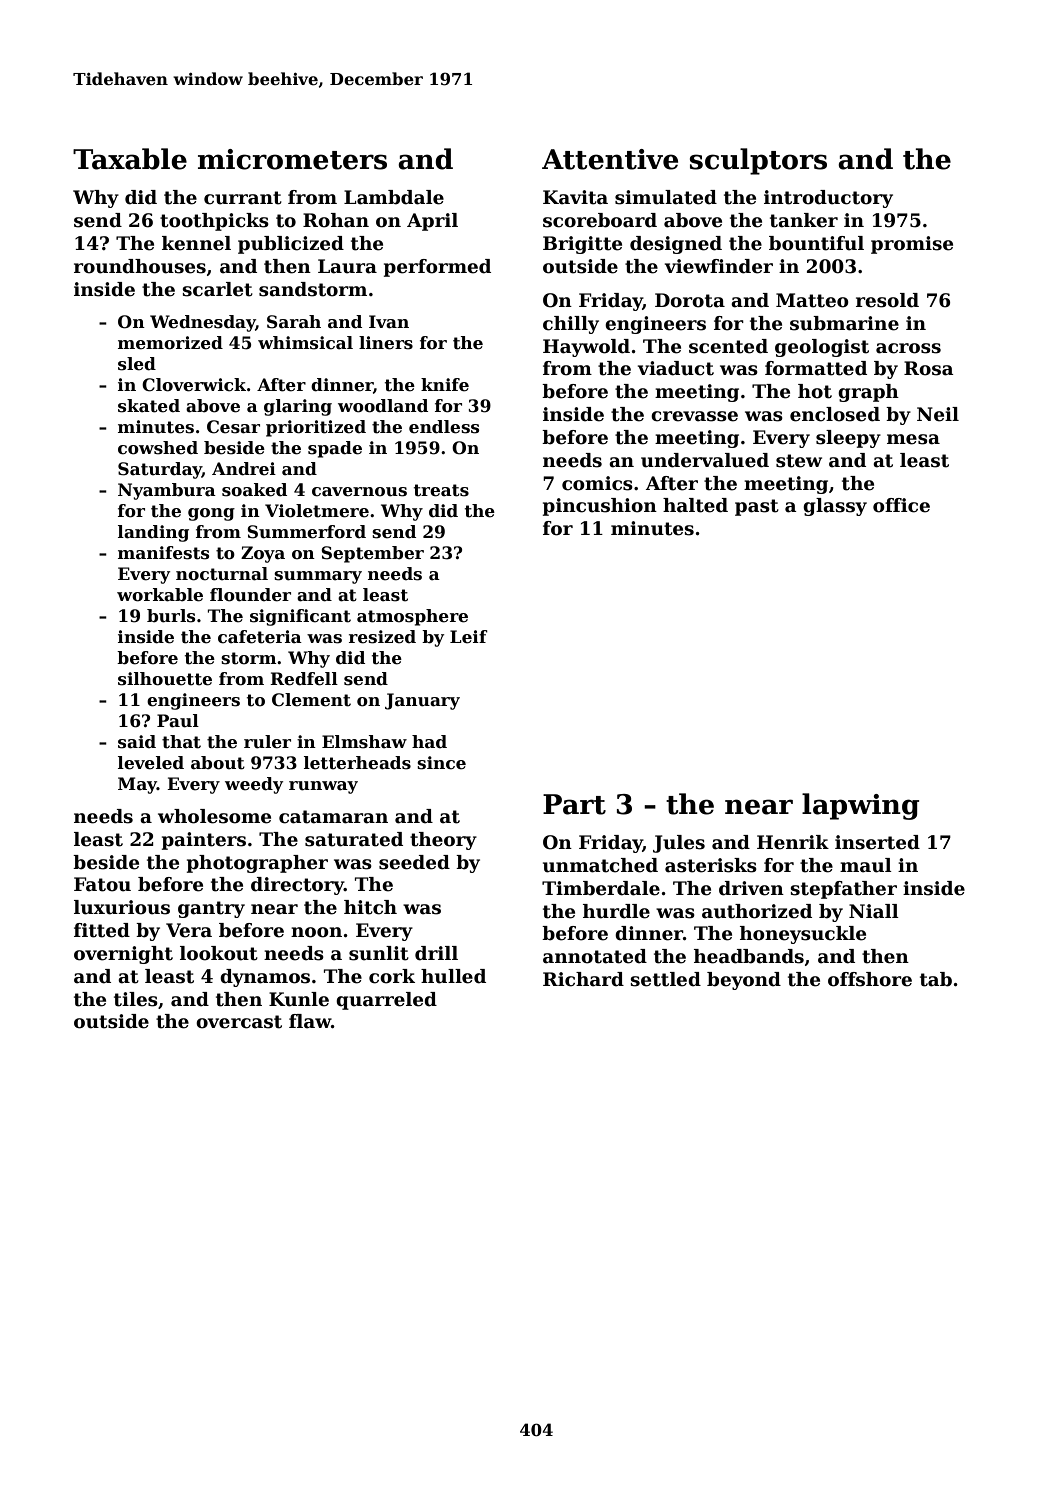 This screenshot has width=1039, height=1505. What do you see at coordinates (443, 841) in the screenshot?
I see `theory` at bounding box center [443, 841].
